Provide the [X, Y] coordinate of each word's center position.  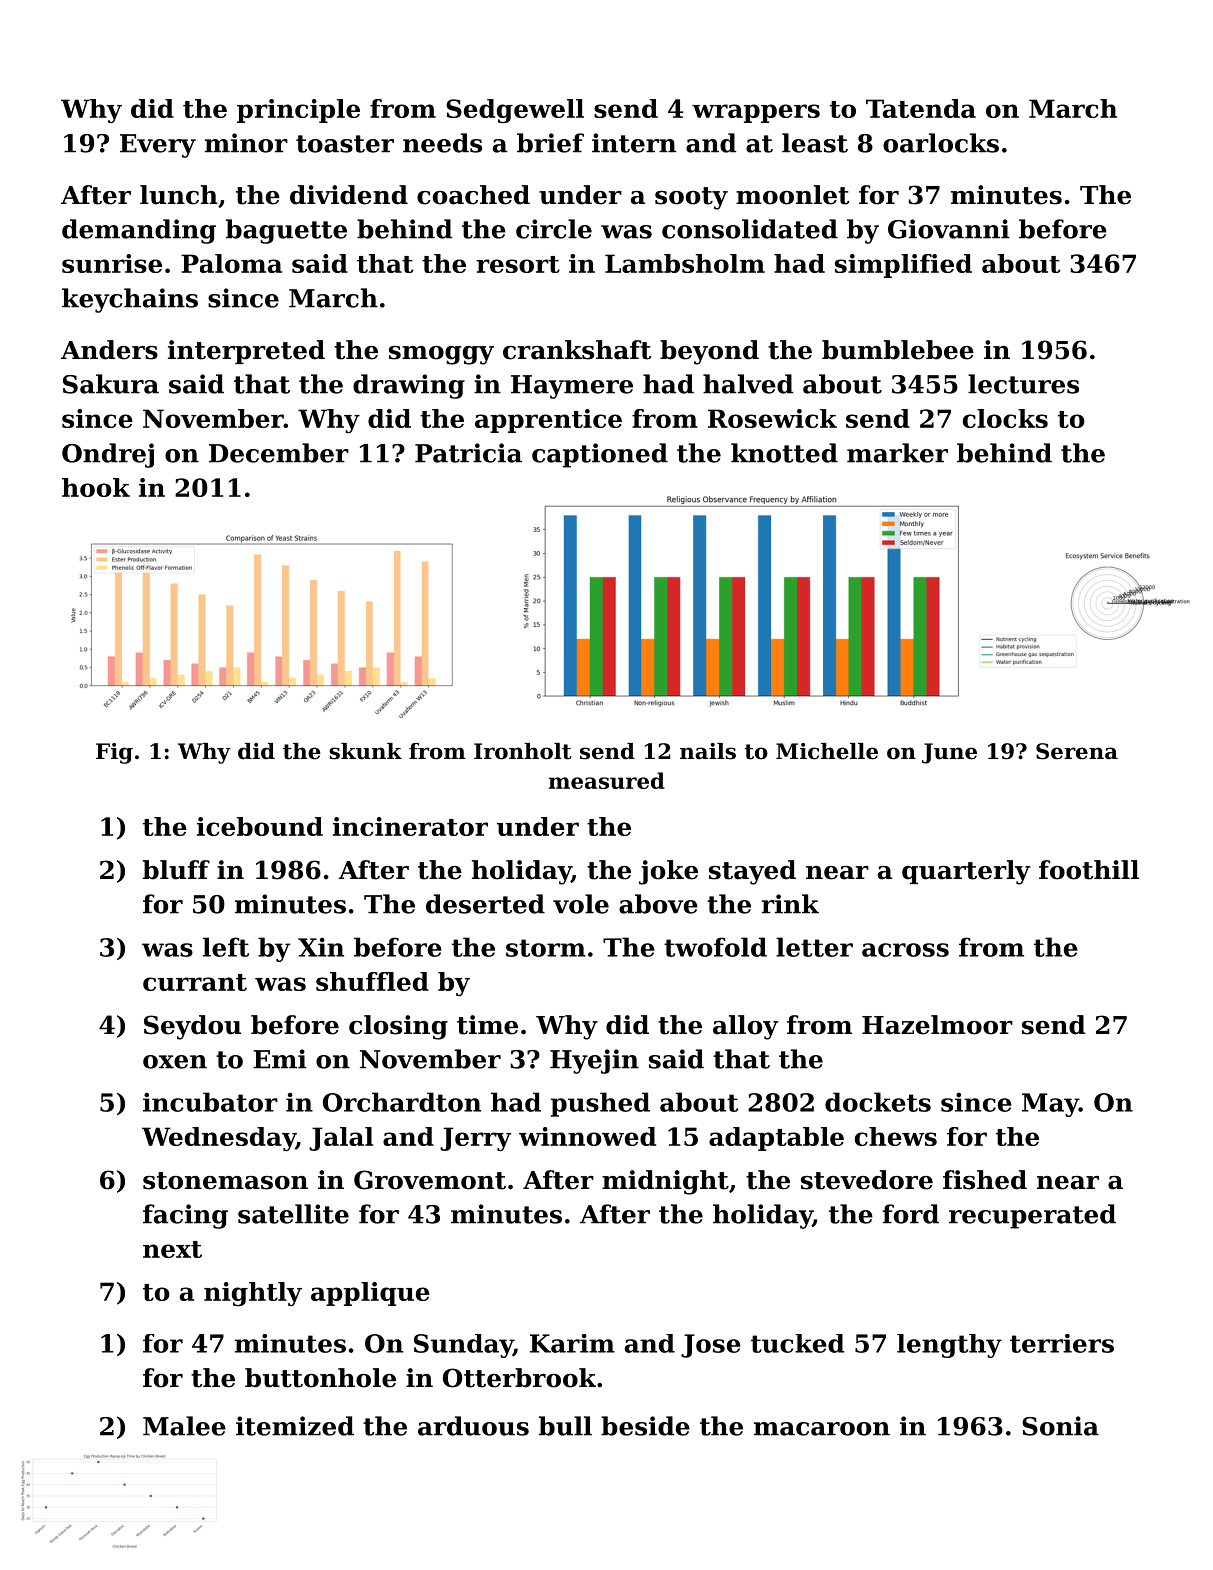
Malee [184, 1426]
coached [473, 195]
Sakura [111, 384]
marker [897, 453]
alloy [745, 1027]
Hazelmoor [937, 1025]
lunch [179, 195]
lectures [1023, 384]
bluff [176, 870]
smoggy [441, 355]
